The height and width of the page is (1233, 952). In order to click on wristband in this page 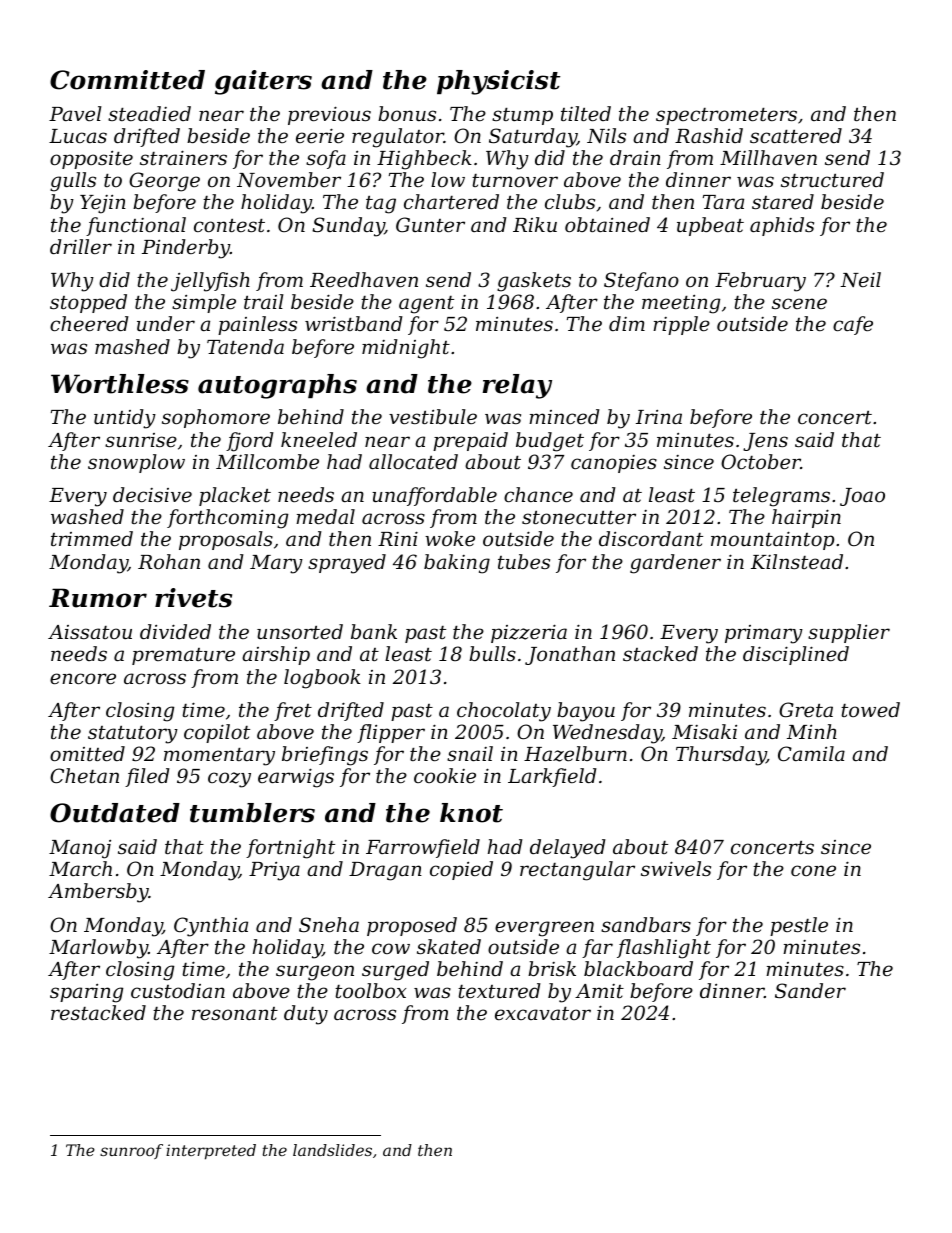, I will do `click(354, 323)`.
